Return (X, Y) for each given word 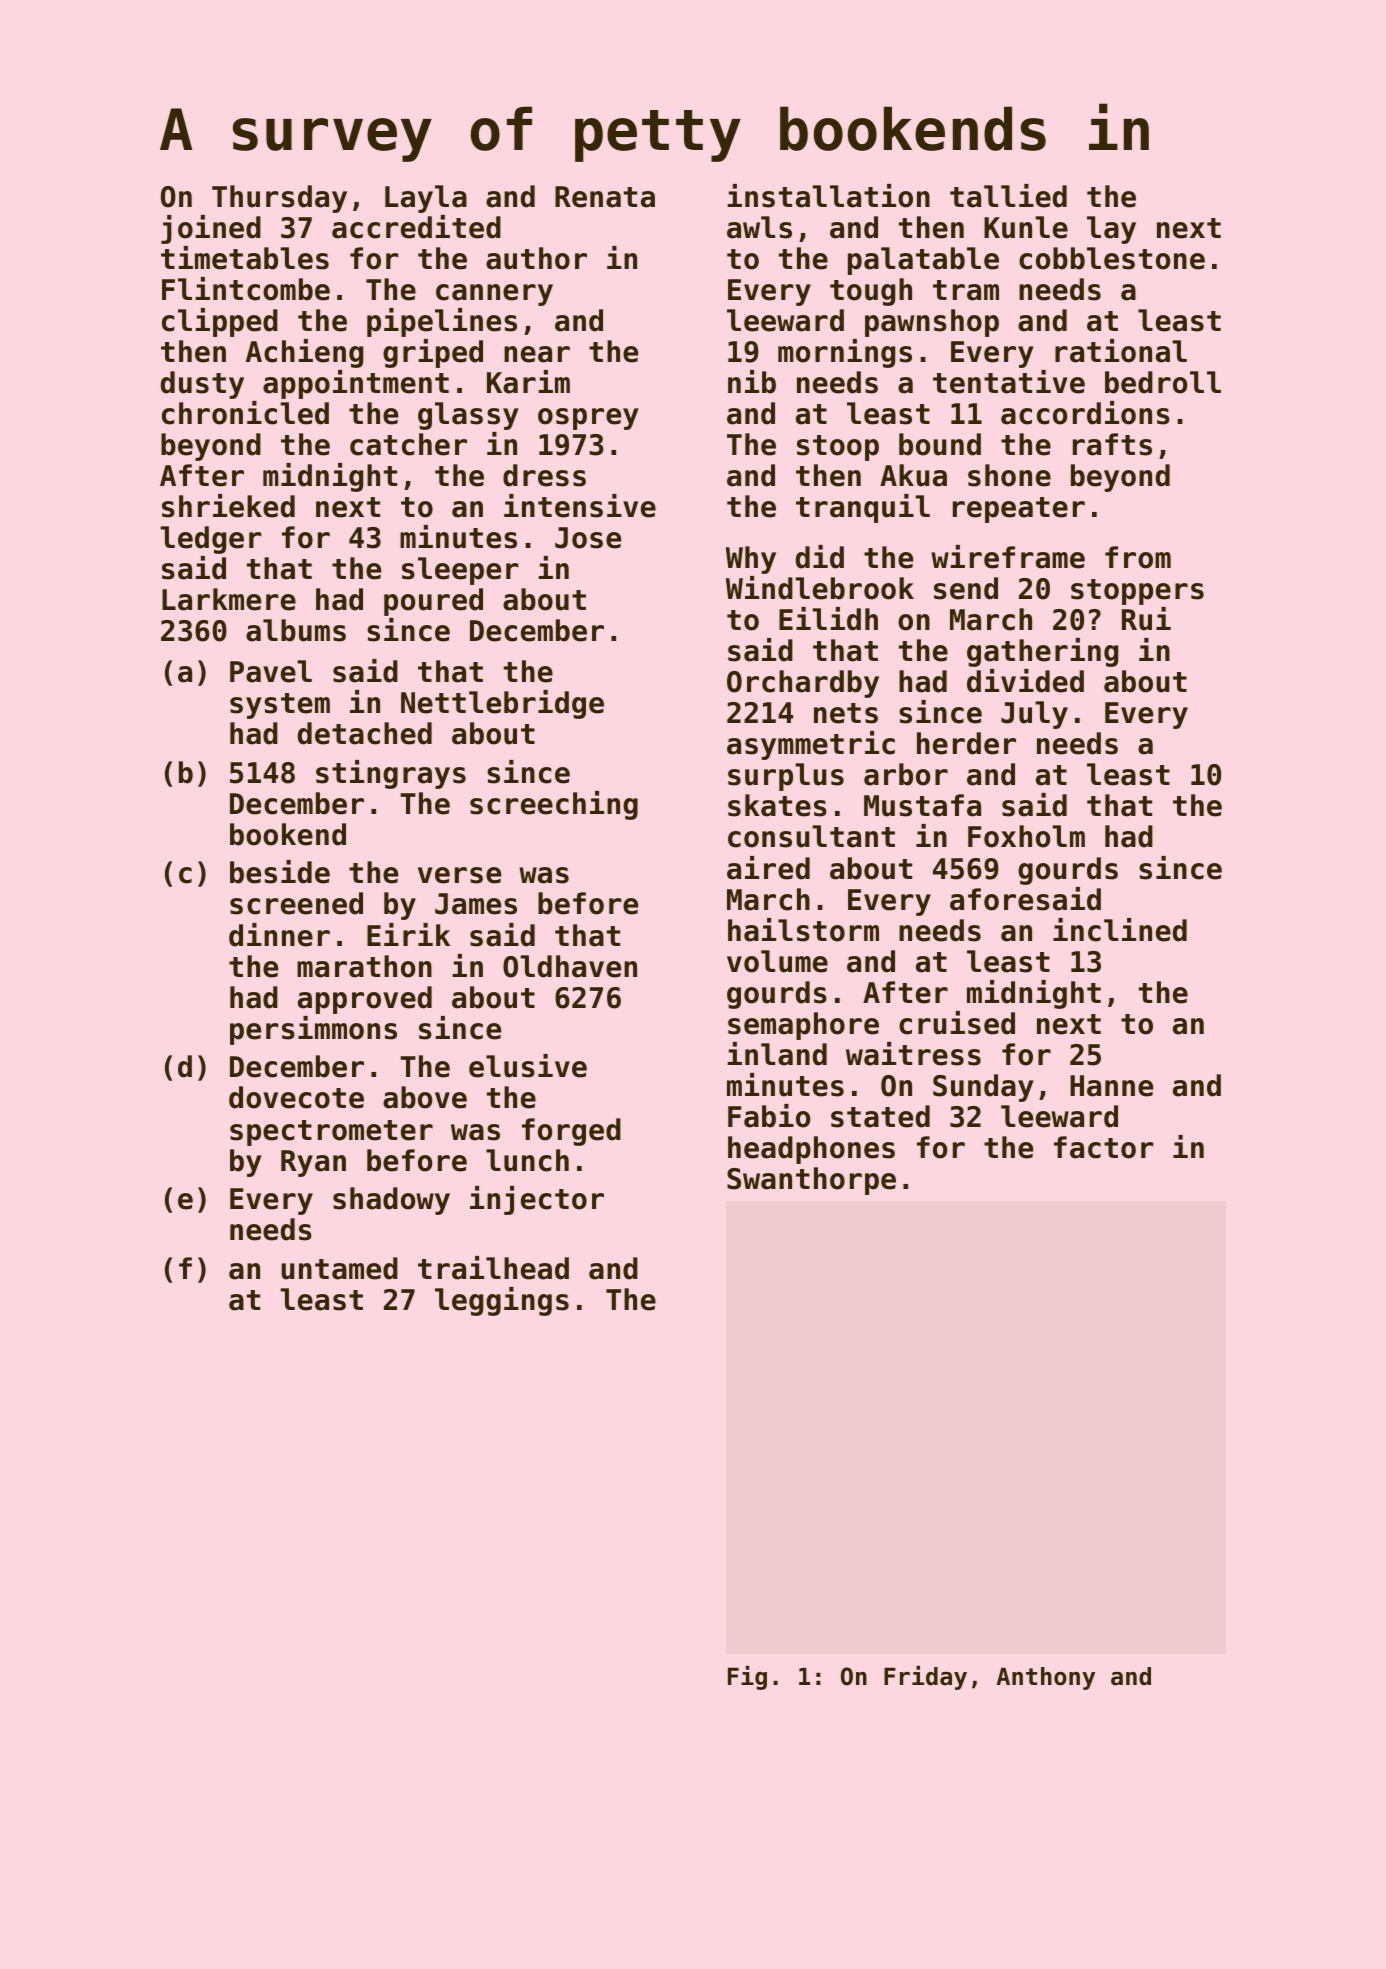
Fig (747, 1678)
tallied (1008, 196)
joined (211, 229)
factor (1104, 1147)
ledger (211, 540)
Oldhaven (570, 966)
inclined (1120, 930)
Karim (528, 382)
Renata (605, 197)
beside (280, 872)
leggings (502, 1301)
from (1138, 557)
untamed (339, 1268)
